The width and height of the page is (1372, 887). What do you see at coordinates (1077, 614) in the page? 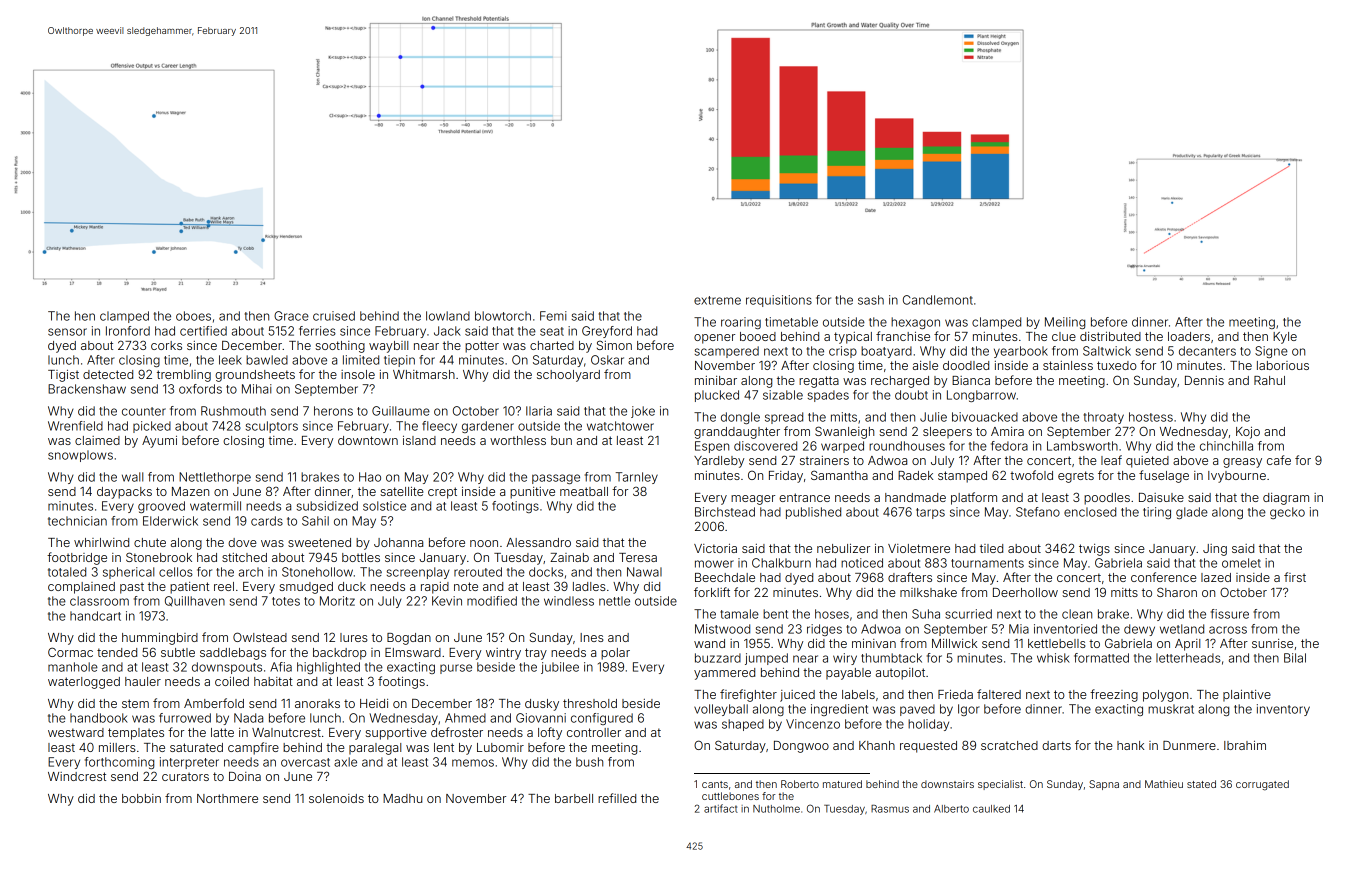
I see `clean` at bounding box center [1077, 614].
